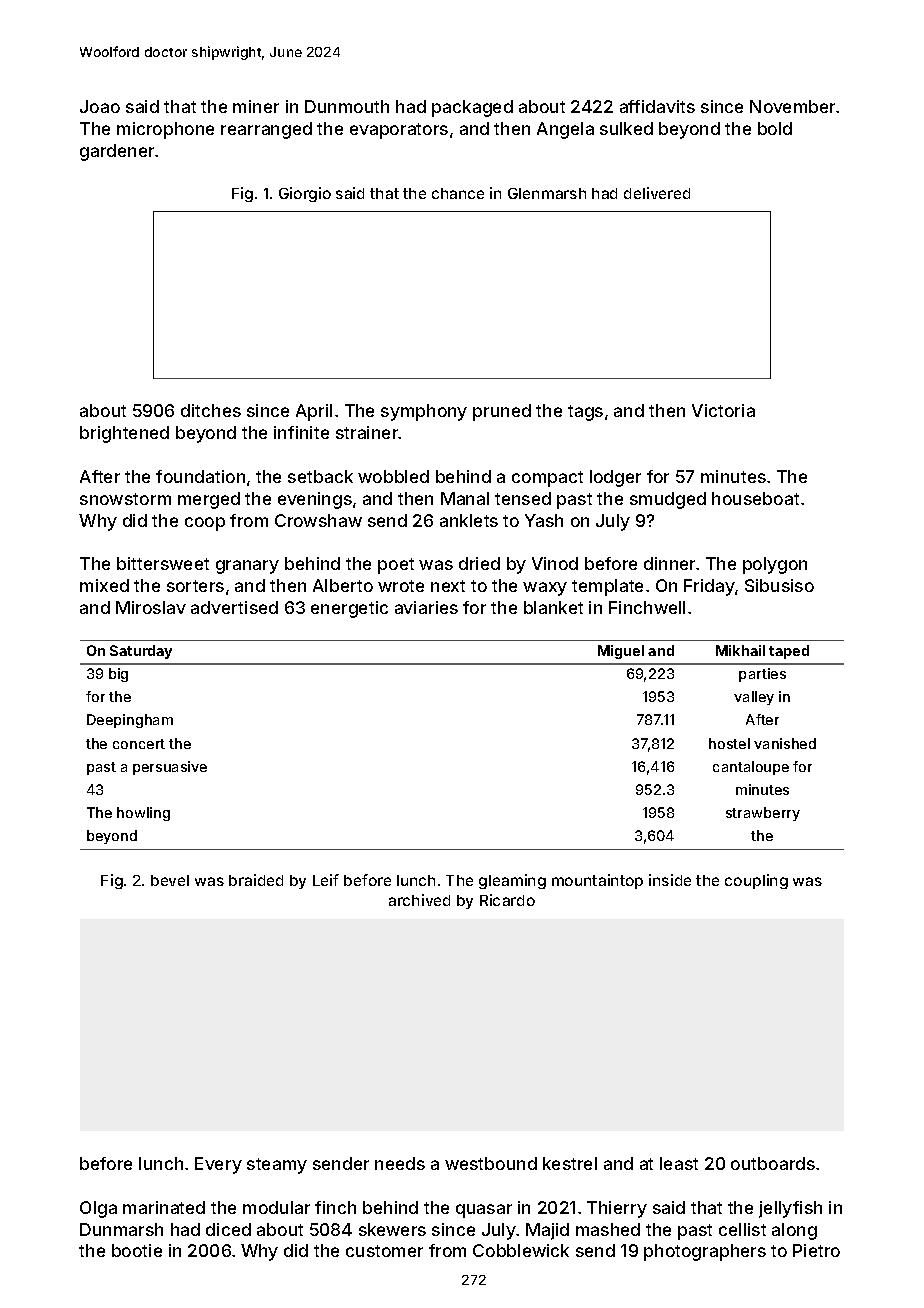  I want to click on coupling, so click(756, 881).
